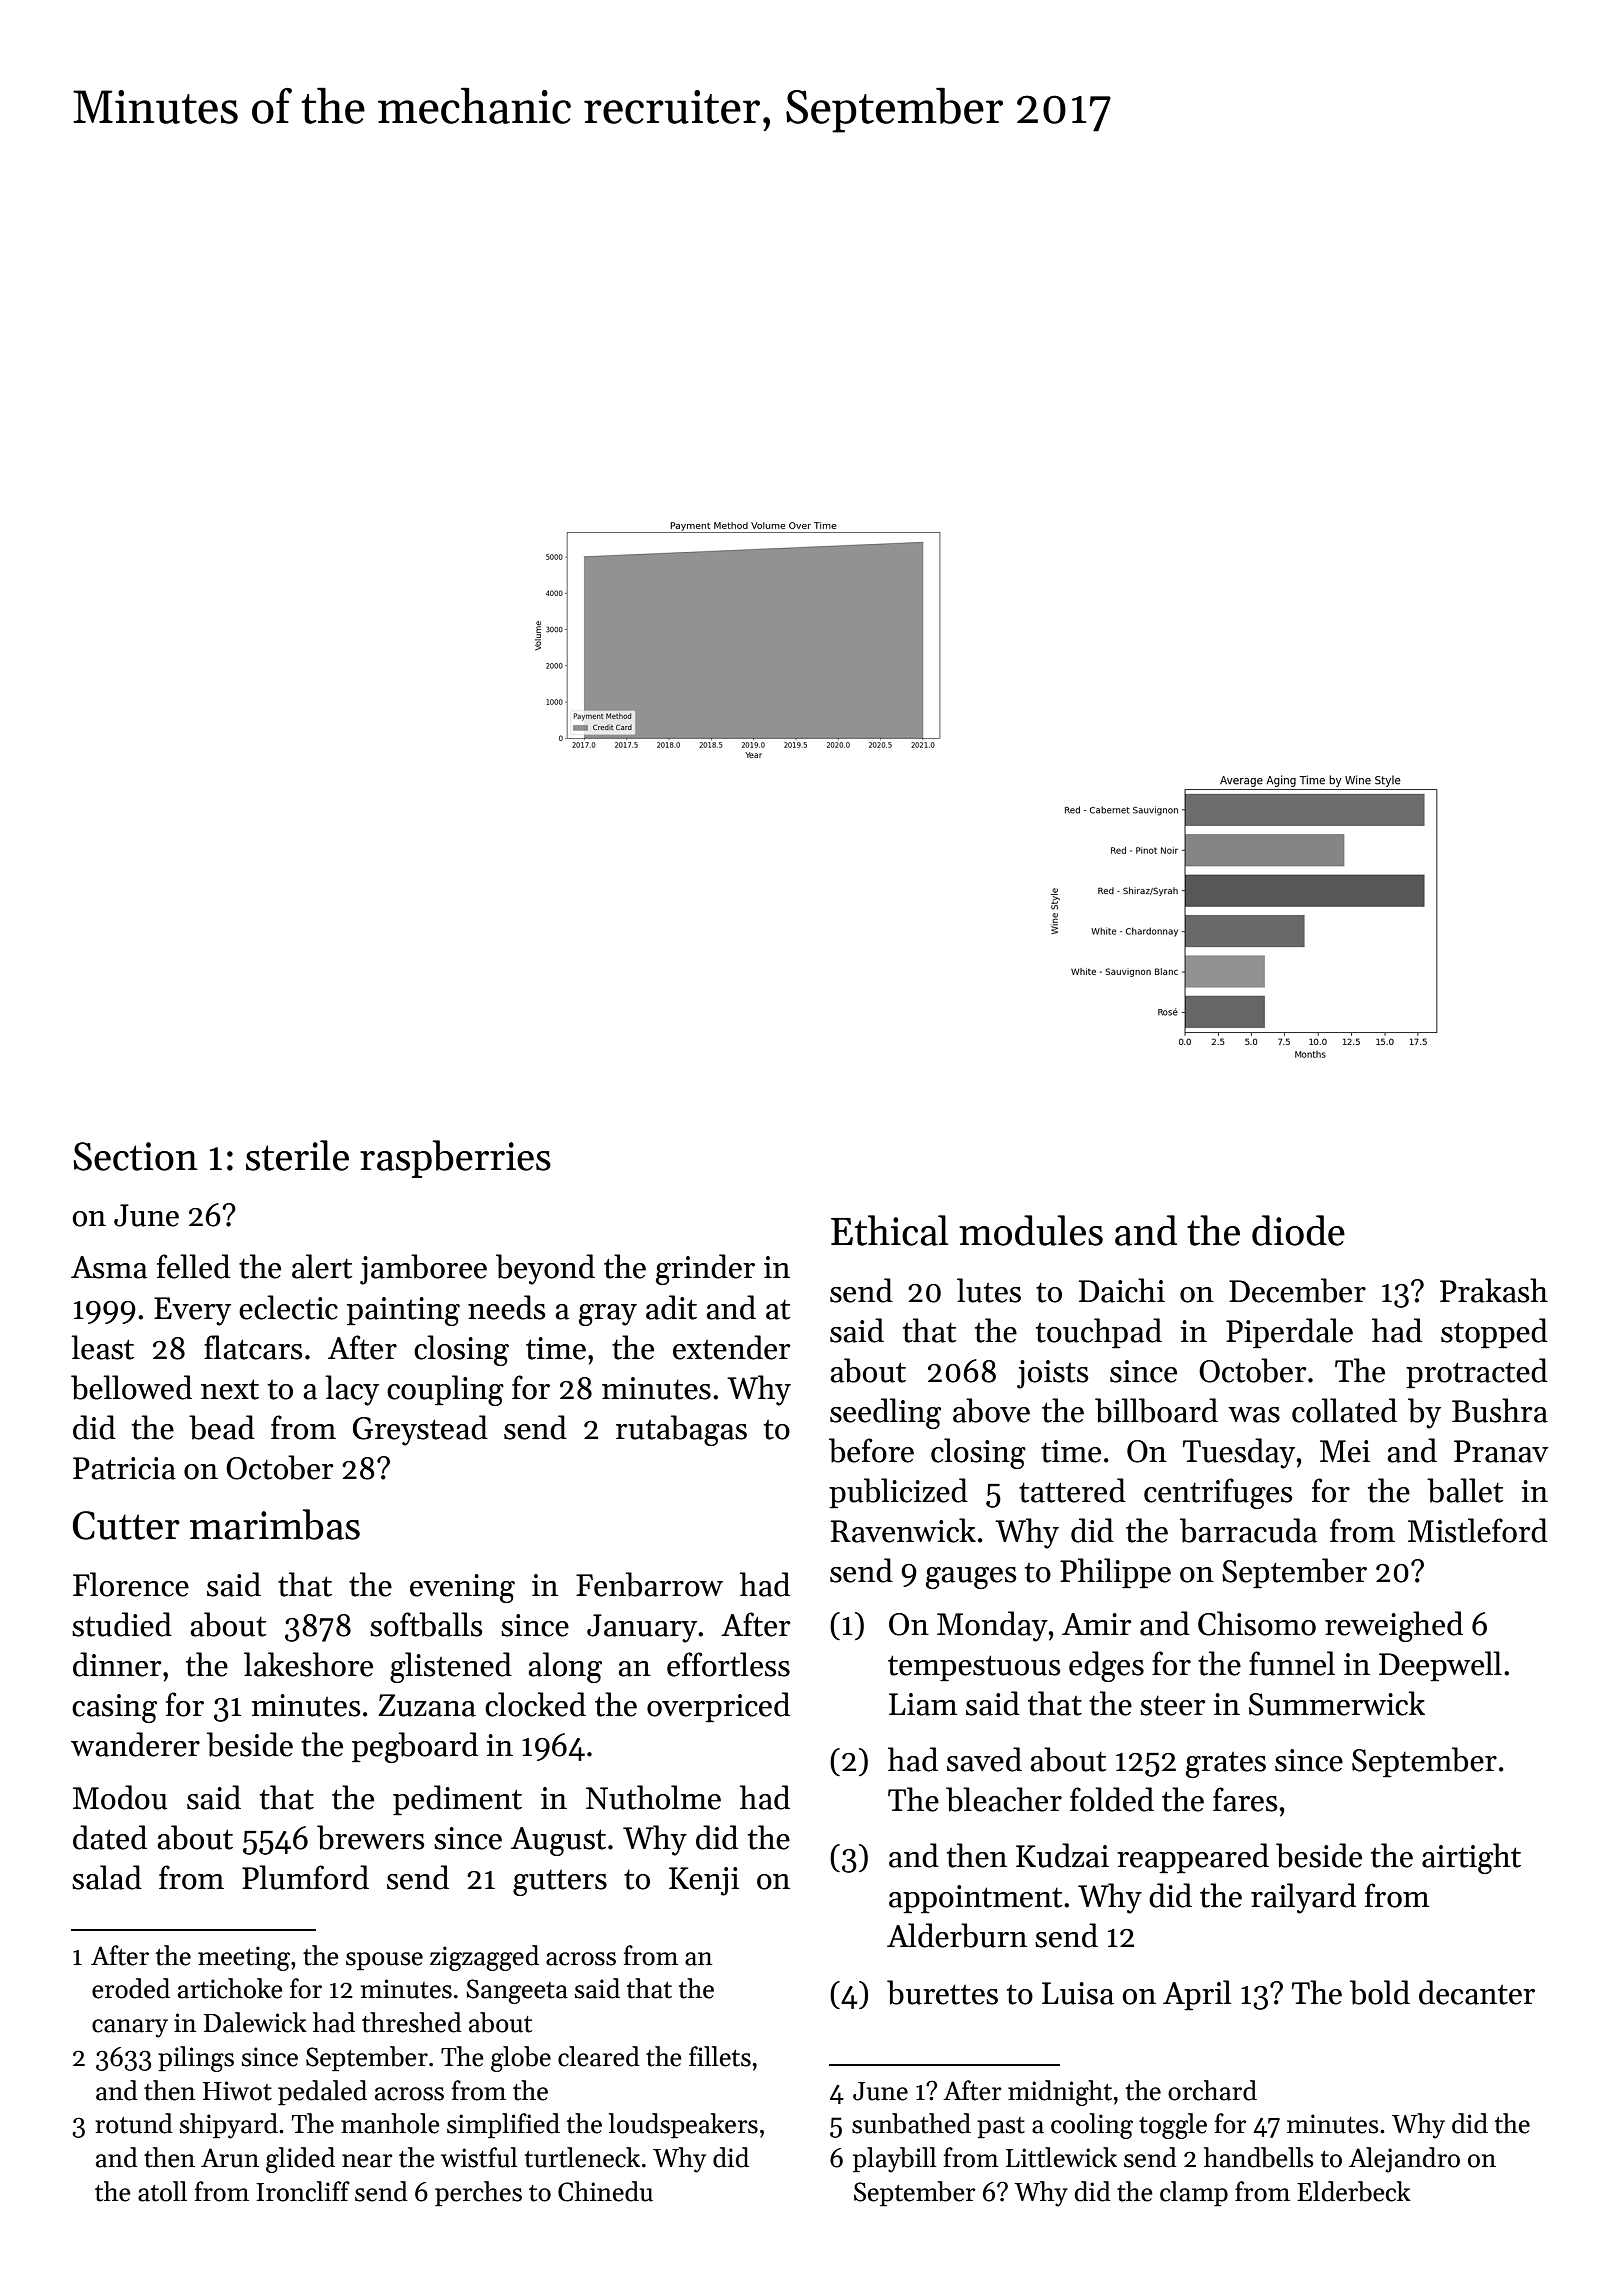 The height and width of the image is (2292, 1620). What do you see at coordinates (230, 2158) in the image?
I see `Arun` at bounding box center [230, 2158].
